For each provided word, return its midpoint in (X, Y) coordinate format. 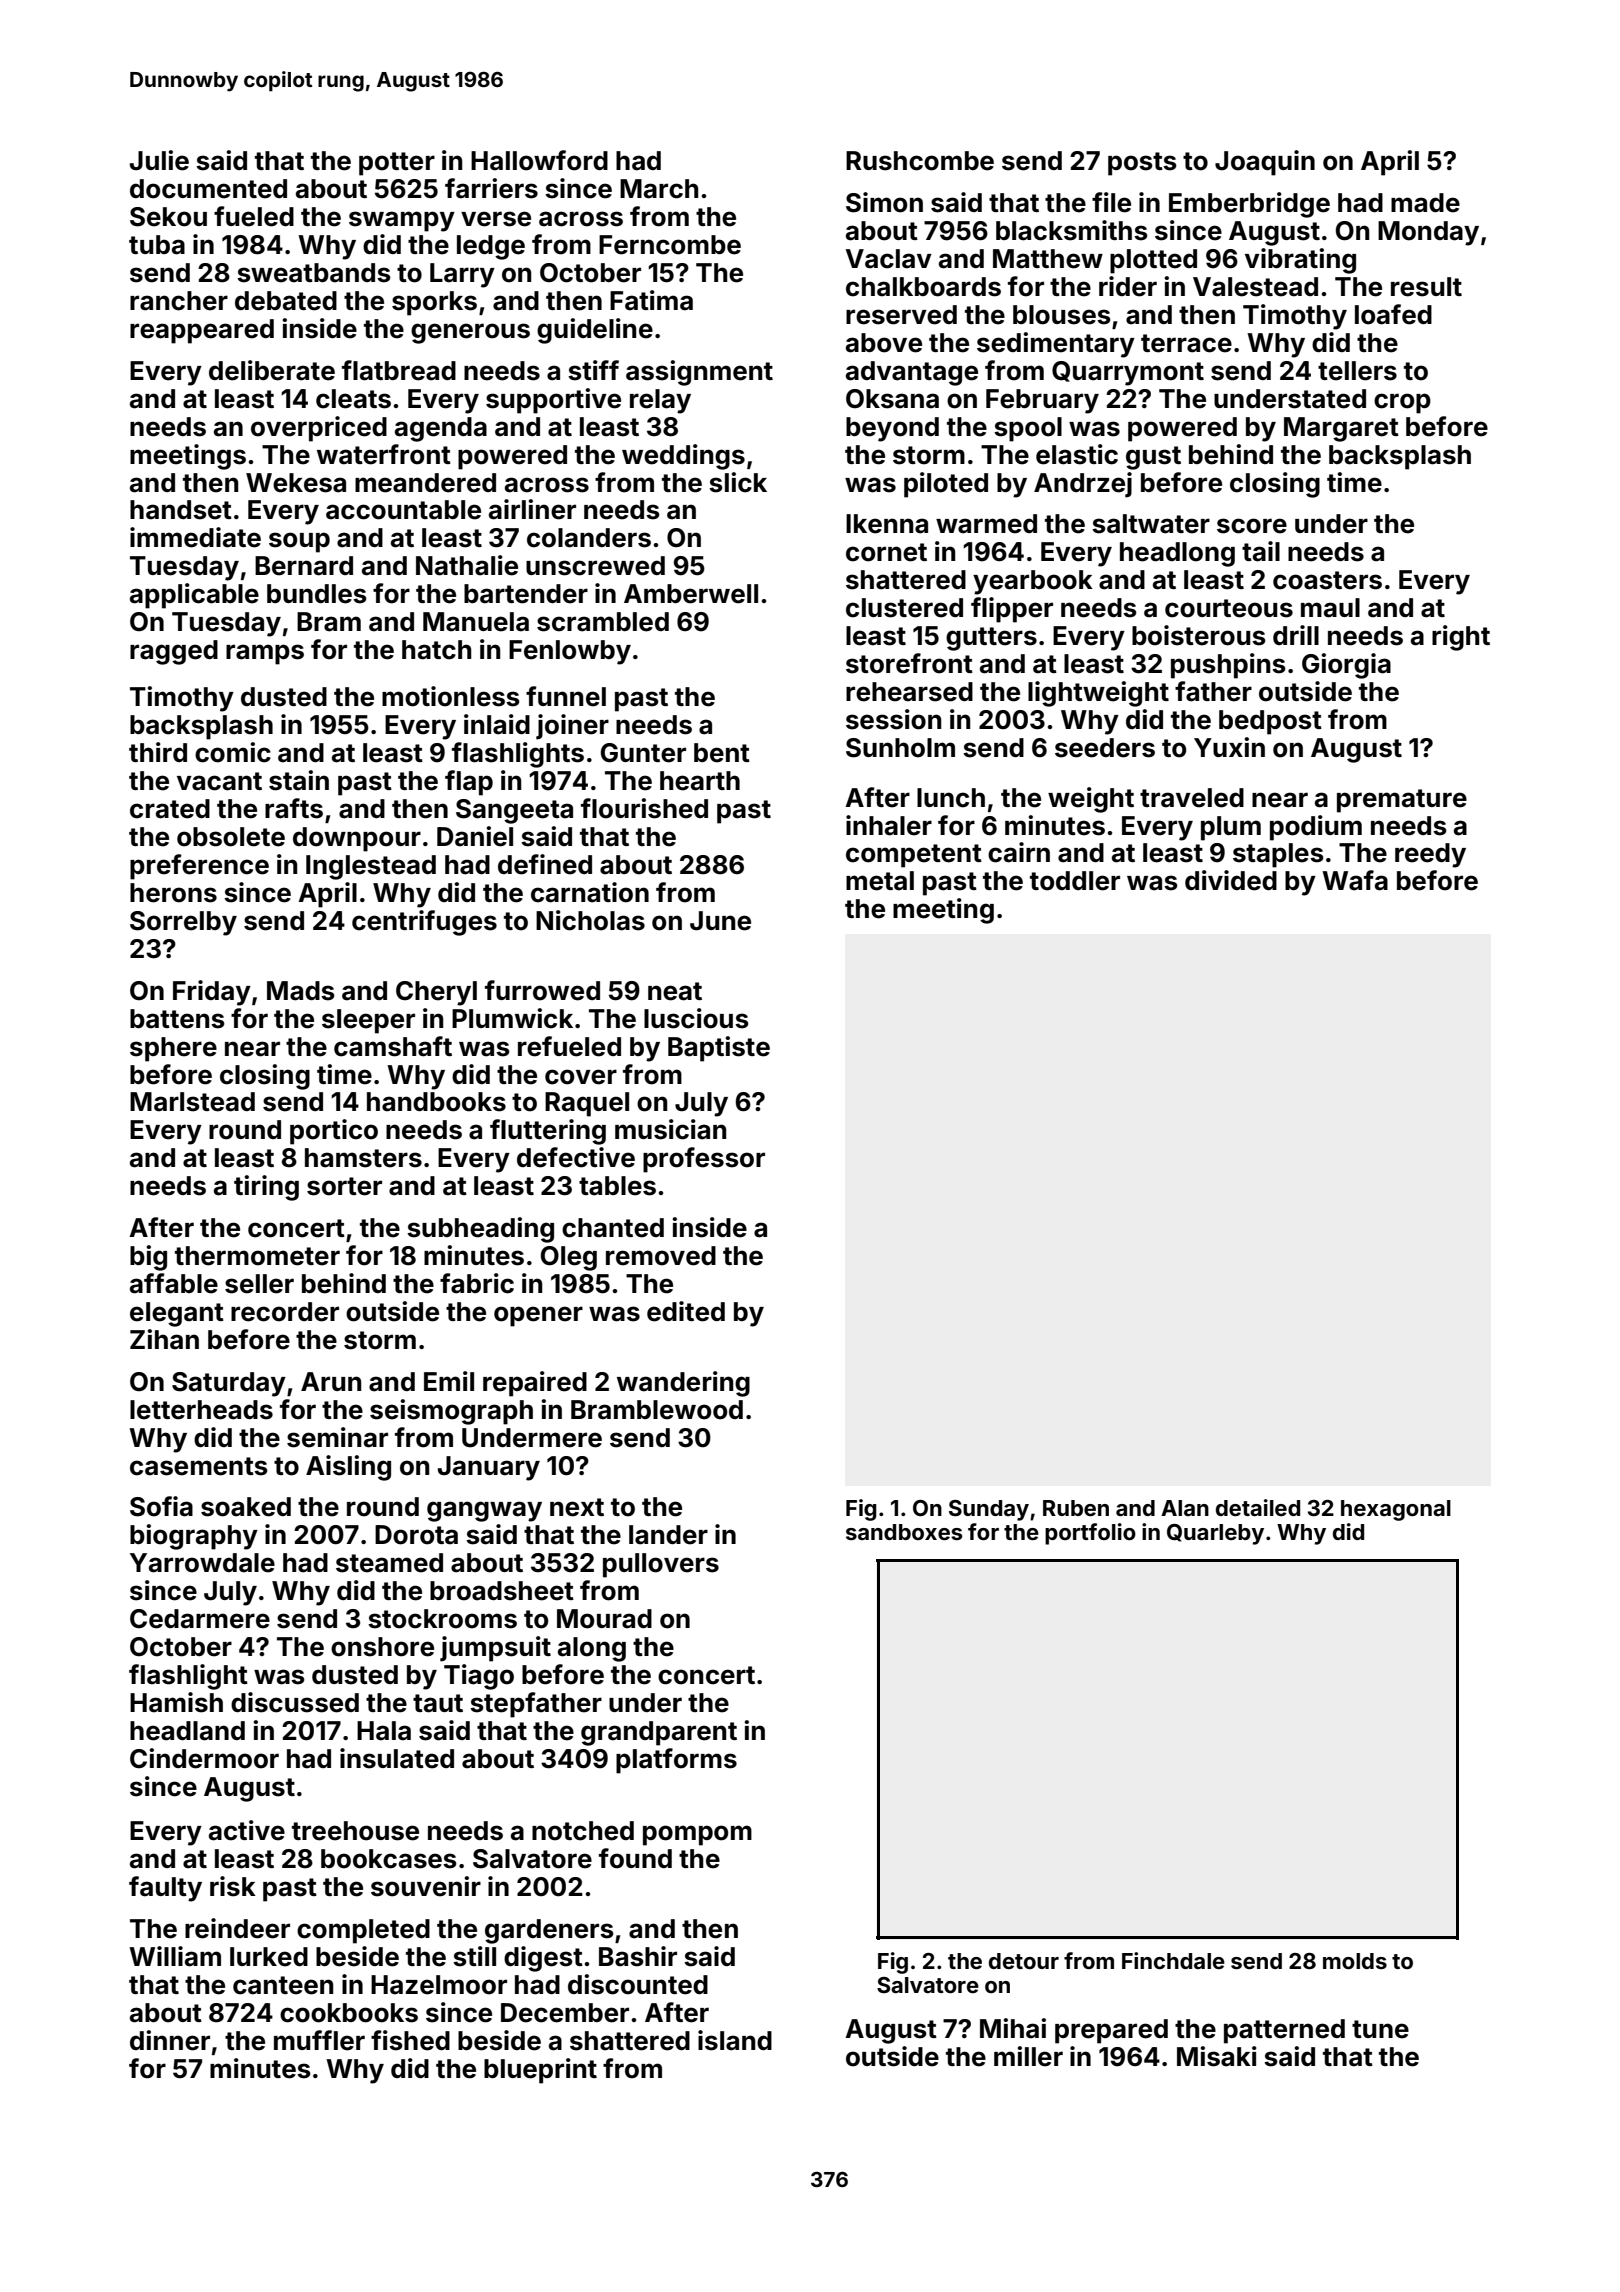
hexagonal (1396, 1510)
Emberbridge (1249, 205)
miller (1028, 2056)
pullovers (661, 1565)
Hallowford (539, 160)
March (659, 189)
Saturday (229, 1384)
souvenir (426, 1886)
